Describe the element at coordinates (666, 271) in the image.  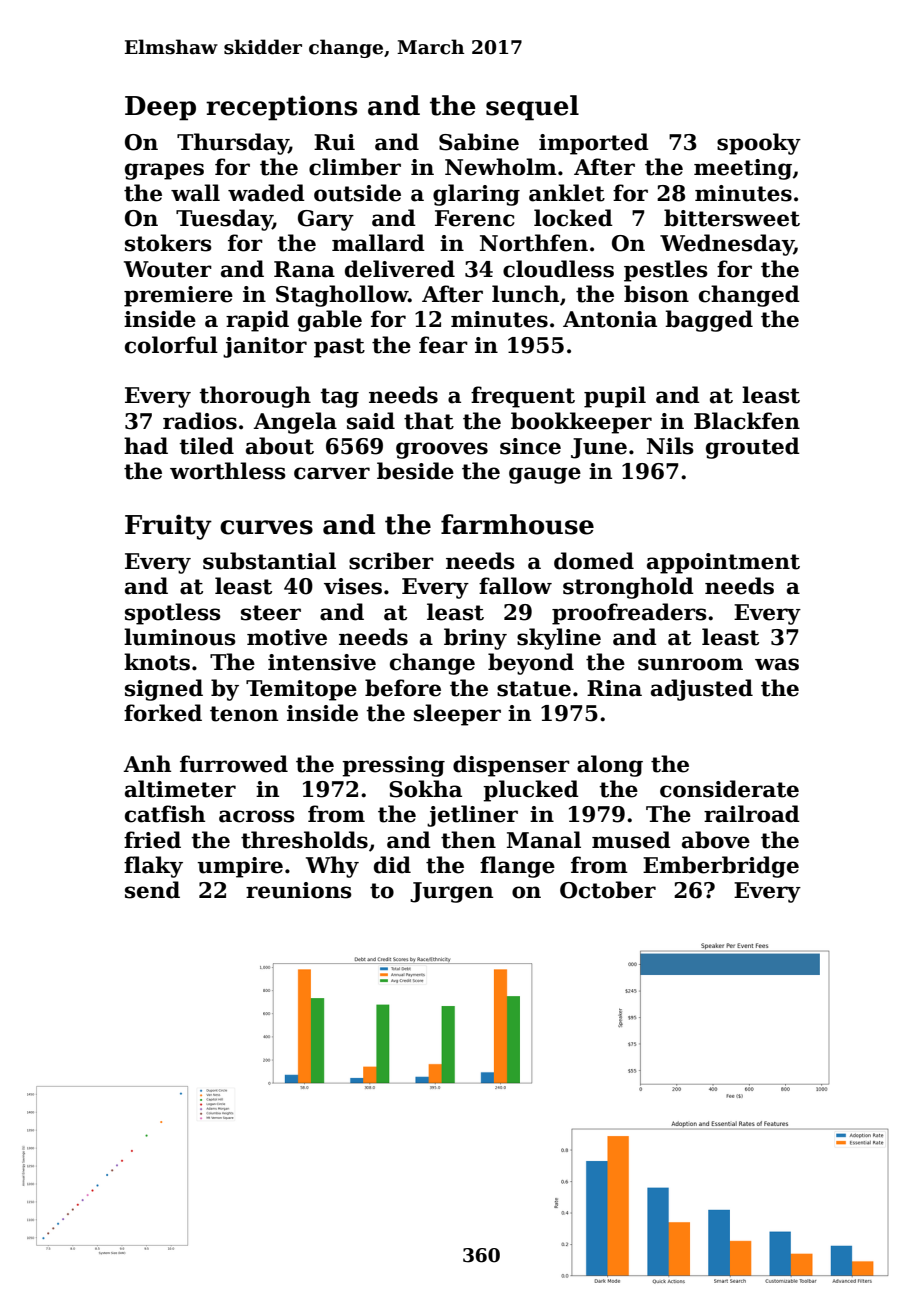
I see `pestles` at that location.
